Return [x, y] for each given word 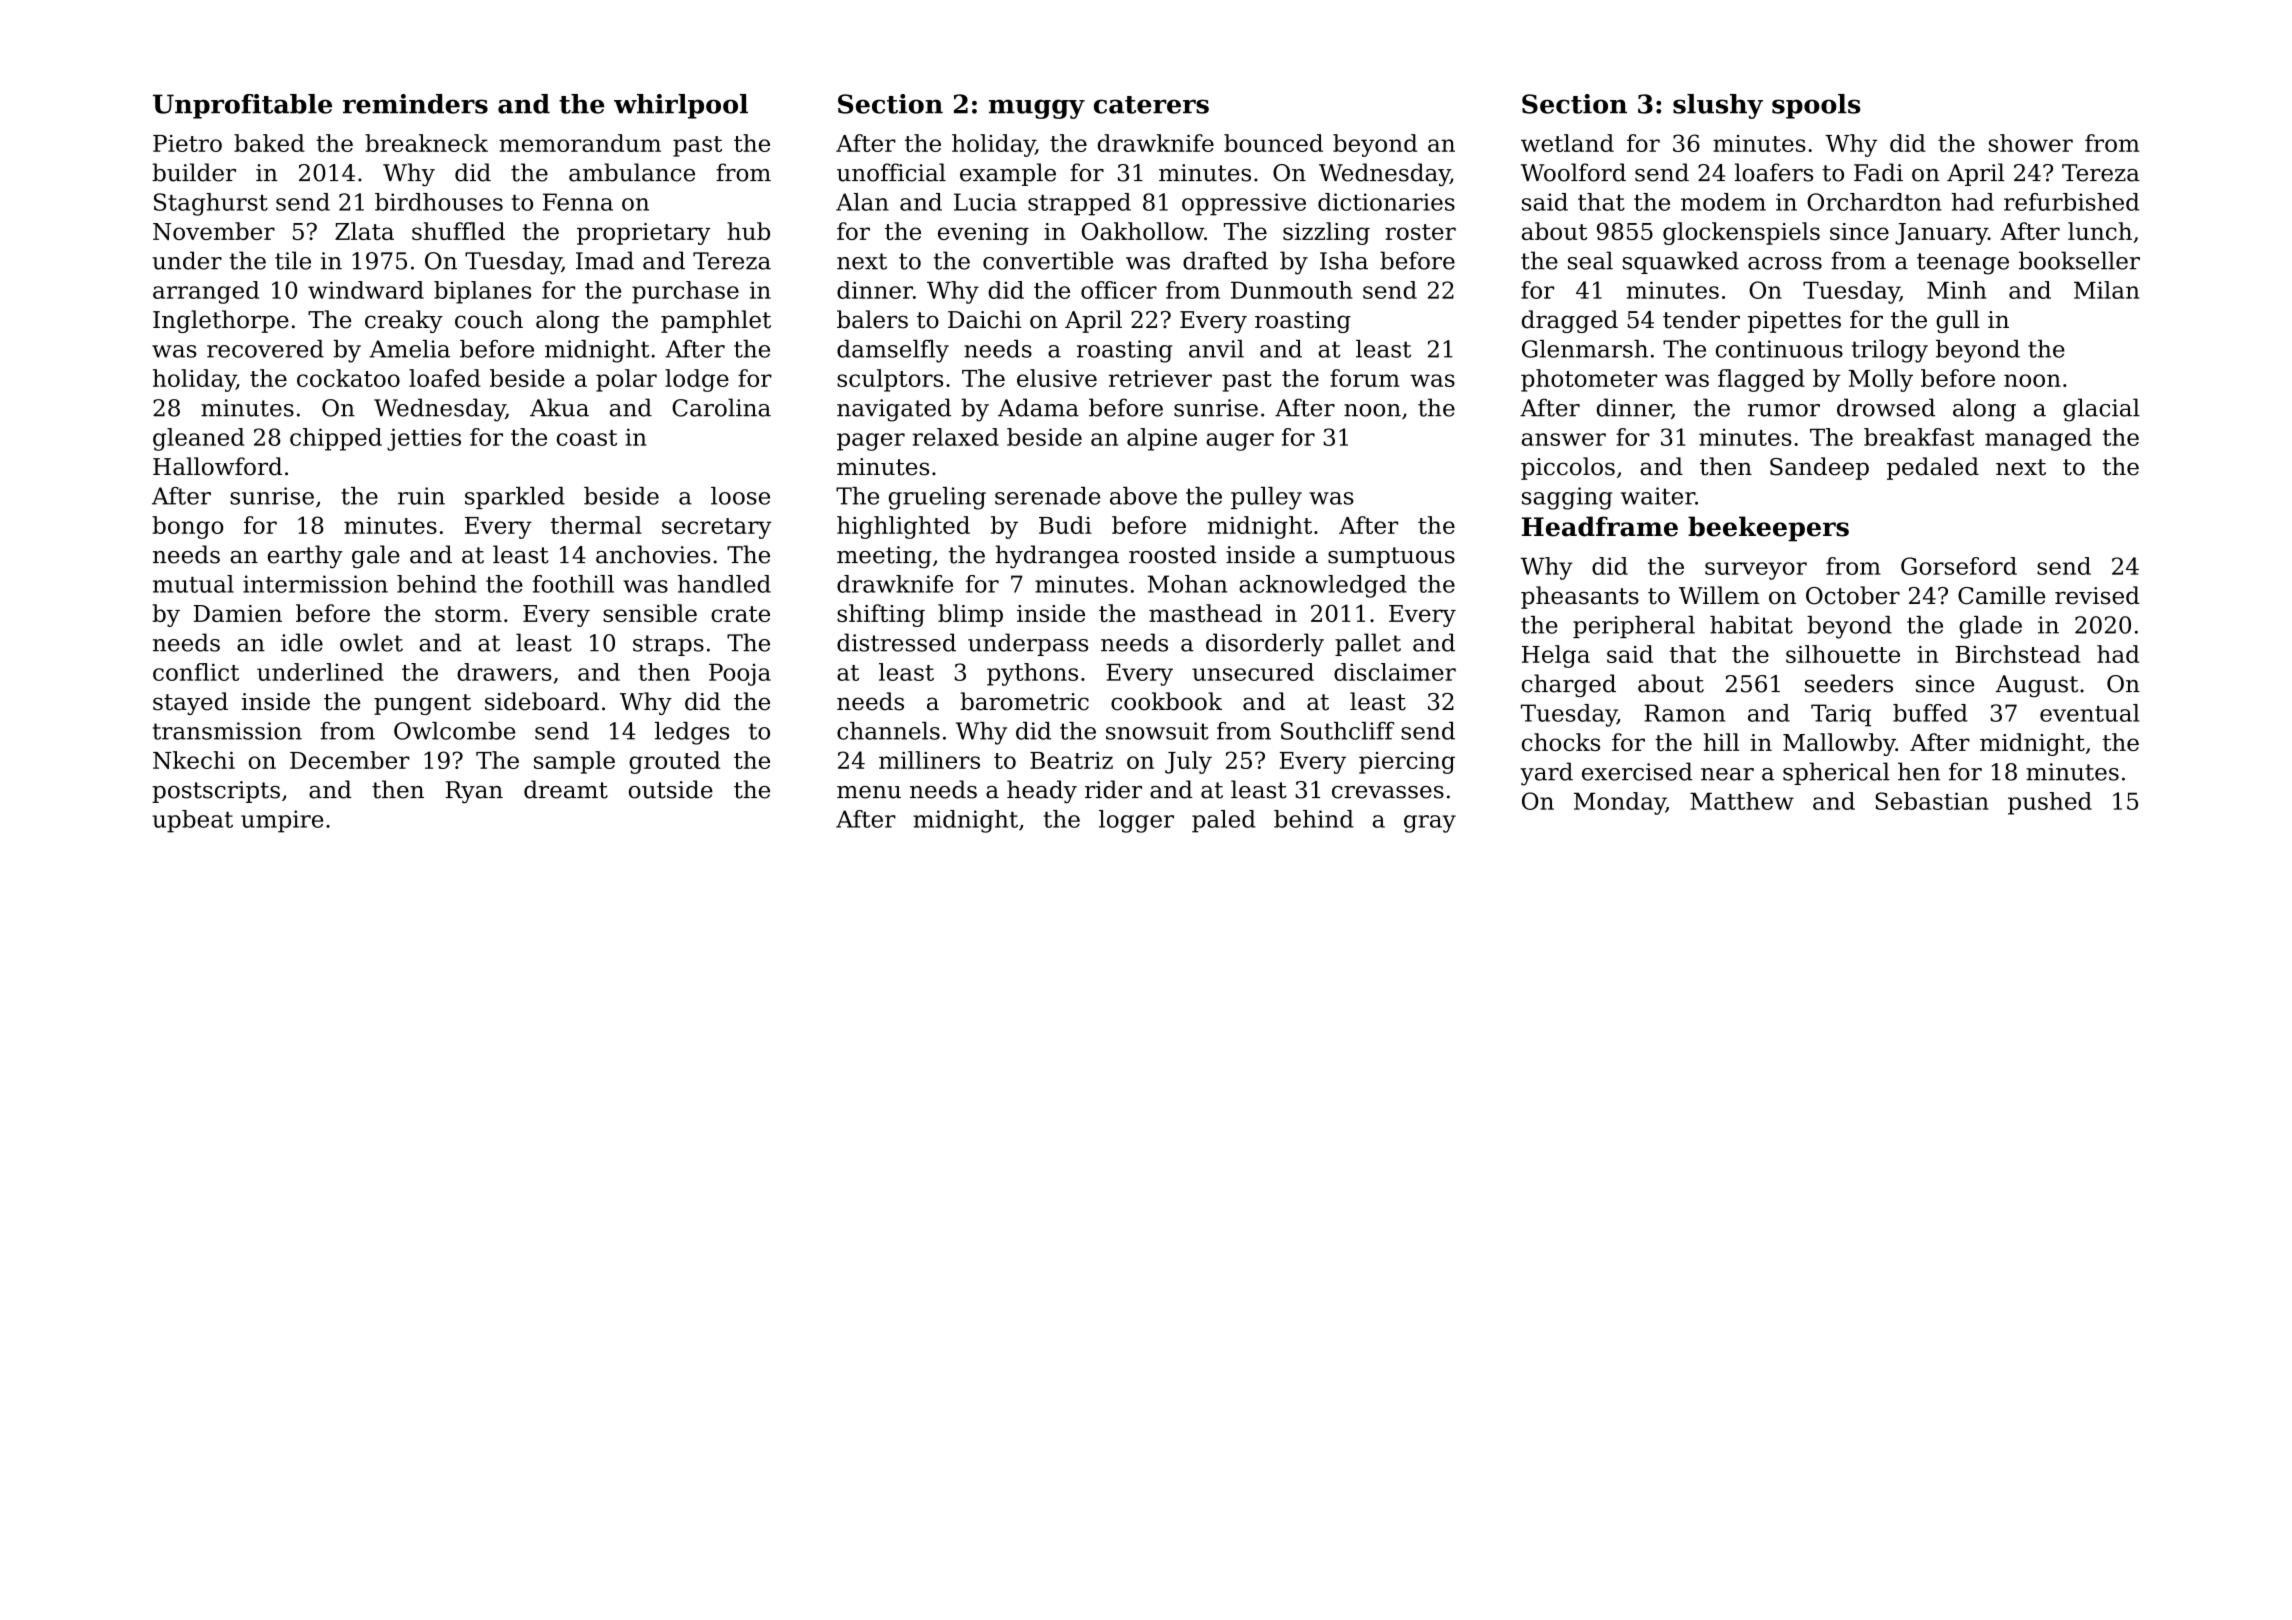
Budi [1065, 525]
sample [574, 762]
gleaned [198, 439]
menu [869, 792]
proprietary [644, 234]
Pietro [187, 143]
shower [2031, 143]
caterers [1151, 105]
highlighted [903, 527]
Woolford [1573, 172]
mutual [193, 584]
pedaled [1933, 468]
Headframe [1600, 526]
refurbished [2071, 202]
